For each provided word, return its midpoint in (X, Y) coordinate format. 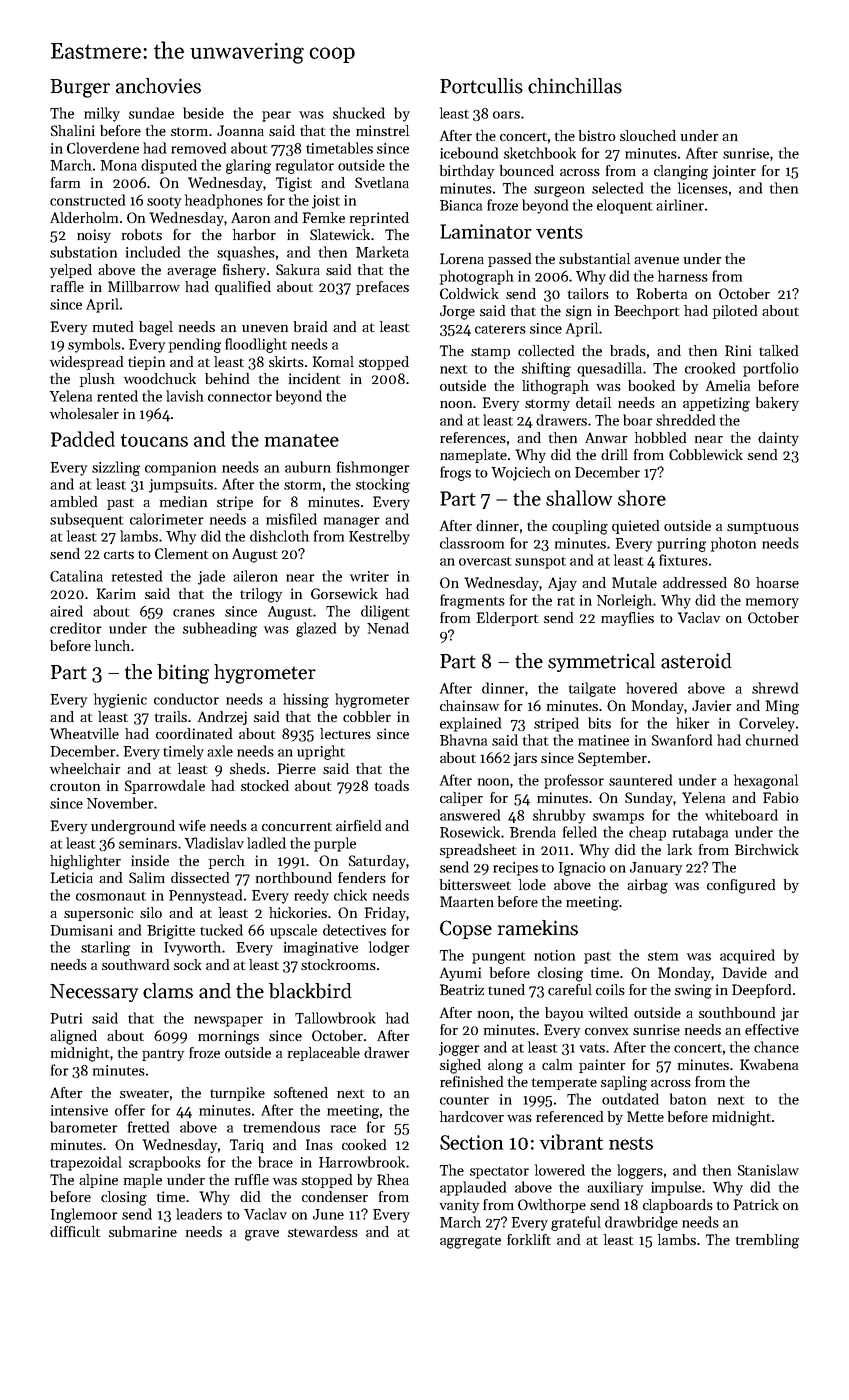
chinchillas (575, 86)
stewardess (323, 1231)
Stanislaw (768, 1170)
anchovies (158, 86)
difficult (75, 1231)
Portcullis (481, 86)
